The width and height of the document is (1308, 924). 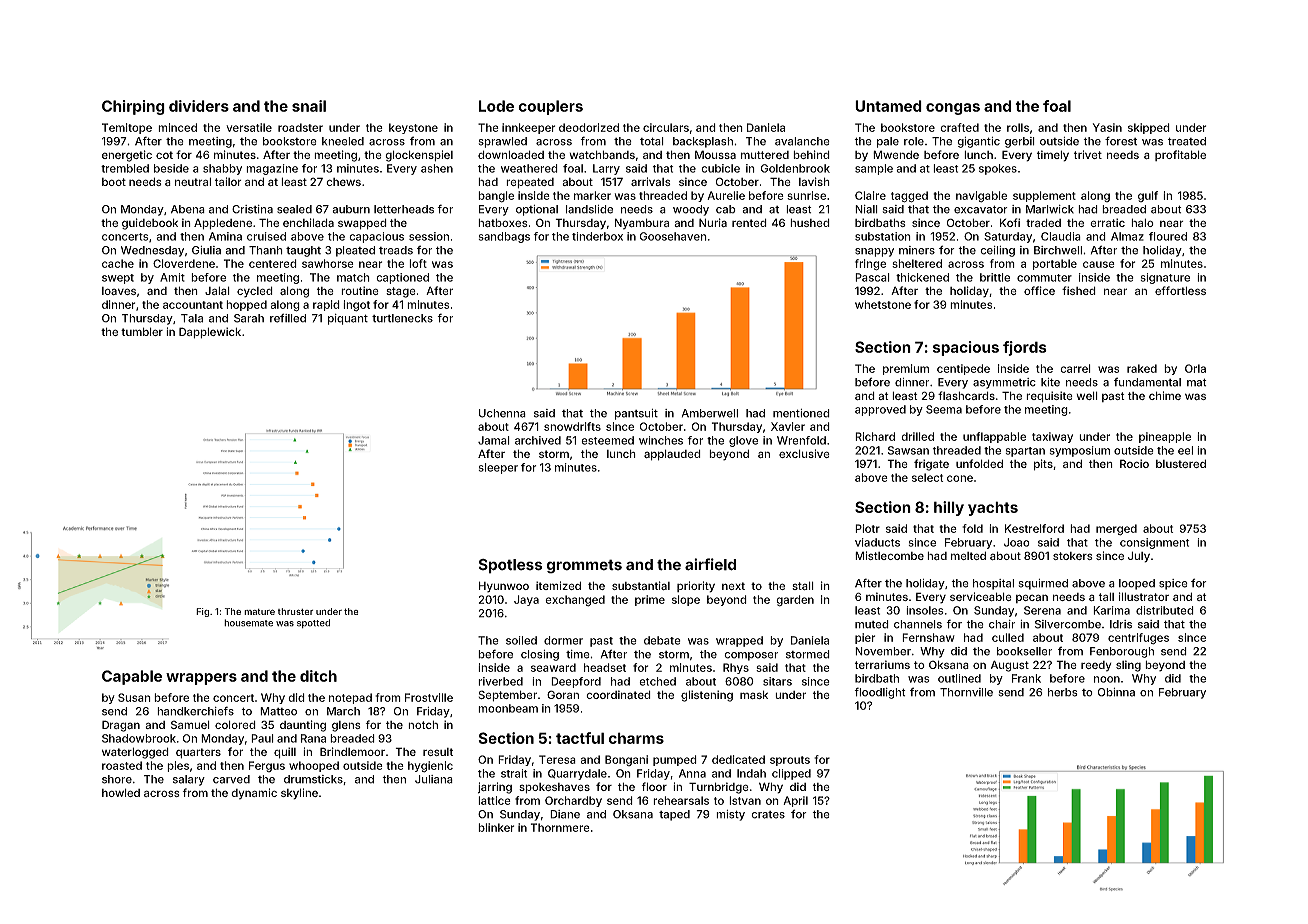 What do you see at coordinates (259, 612) in the document?
I see `mature` at bounding box center [259, 612].
